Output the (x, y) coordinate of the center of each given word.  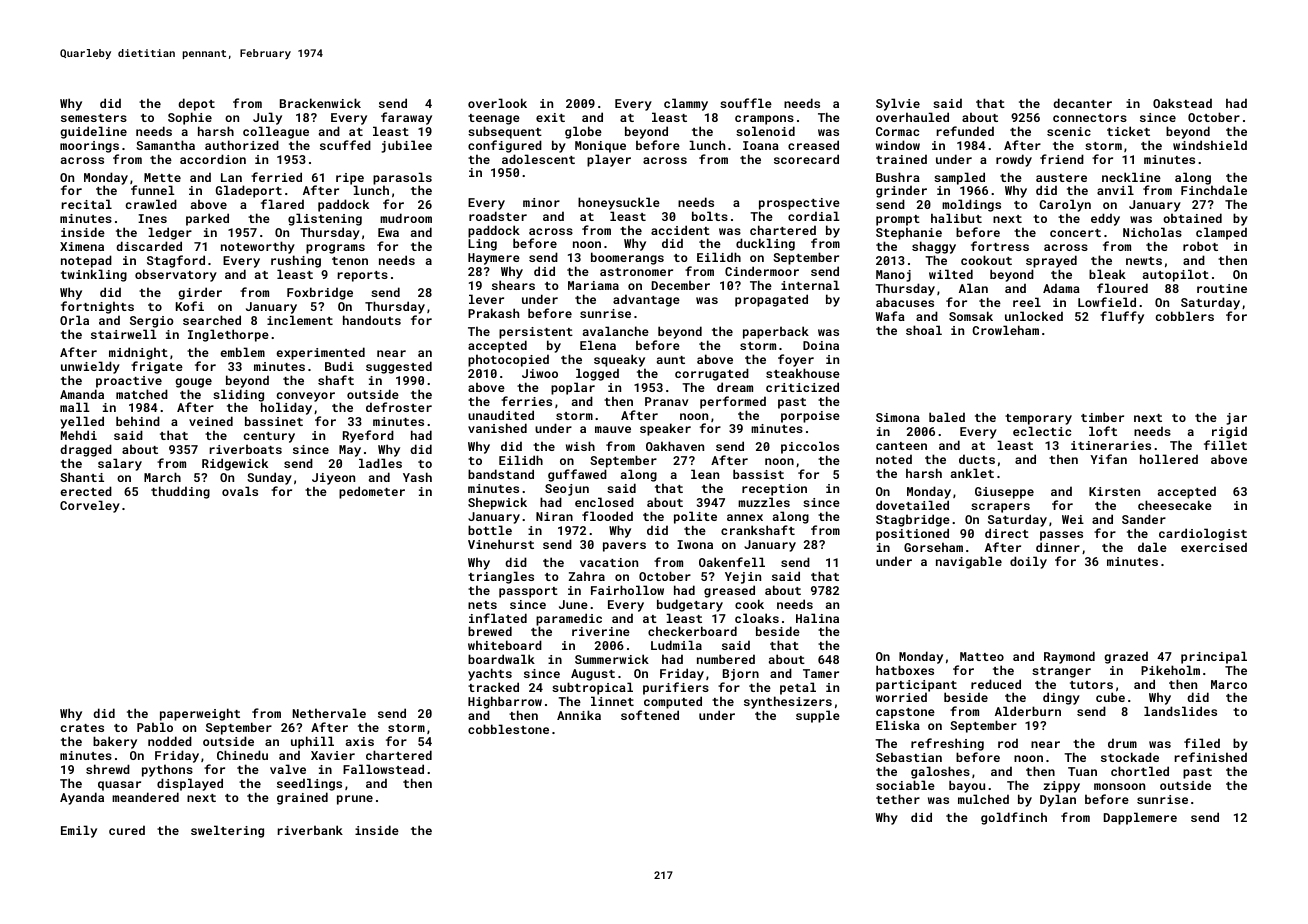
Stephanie (909, 233)
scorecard (806, 159)
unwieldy (90, 367)
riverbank (310, 830)
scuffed (345, 145)
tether (898, 799)
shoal (924, 330)
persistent (536, 333)
